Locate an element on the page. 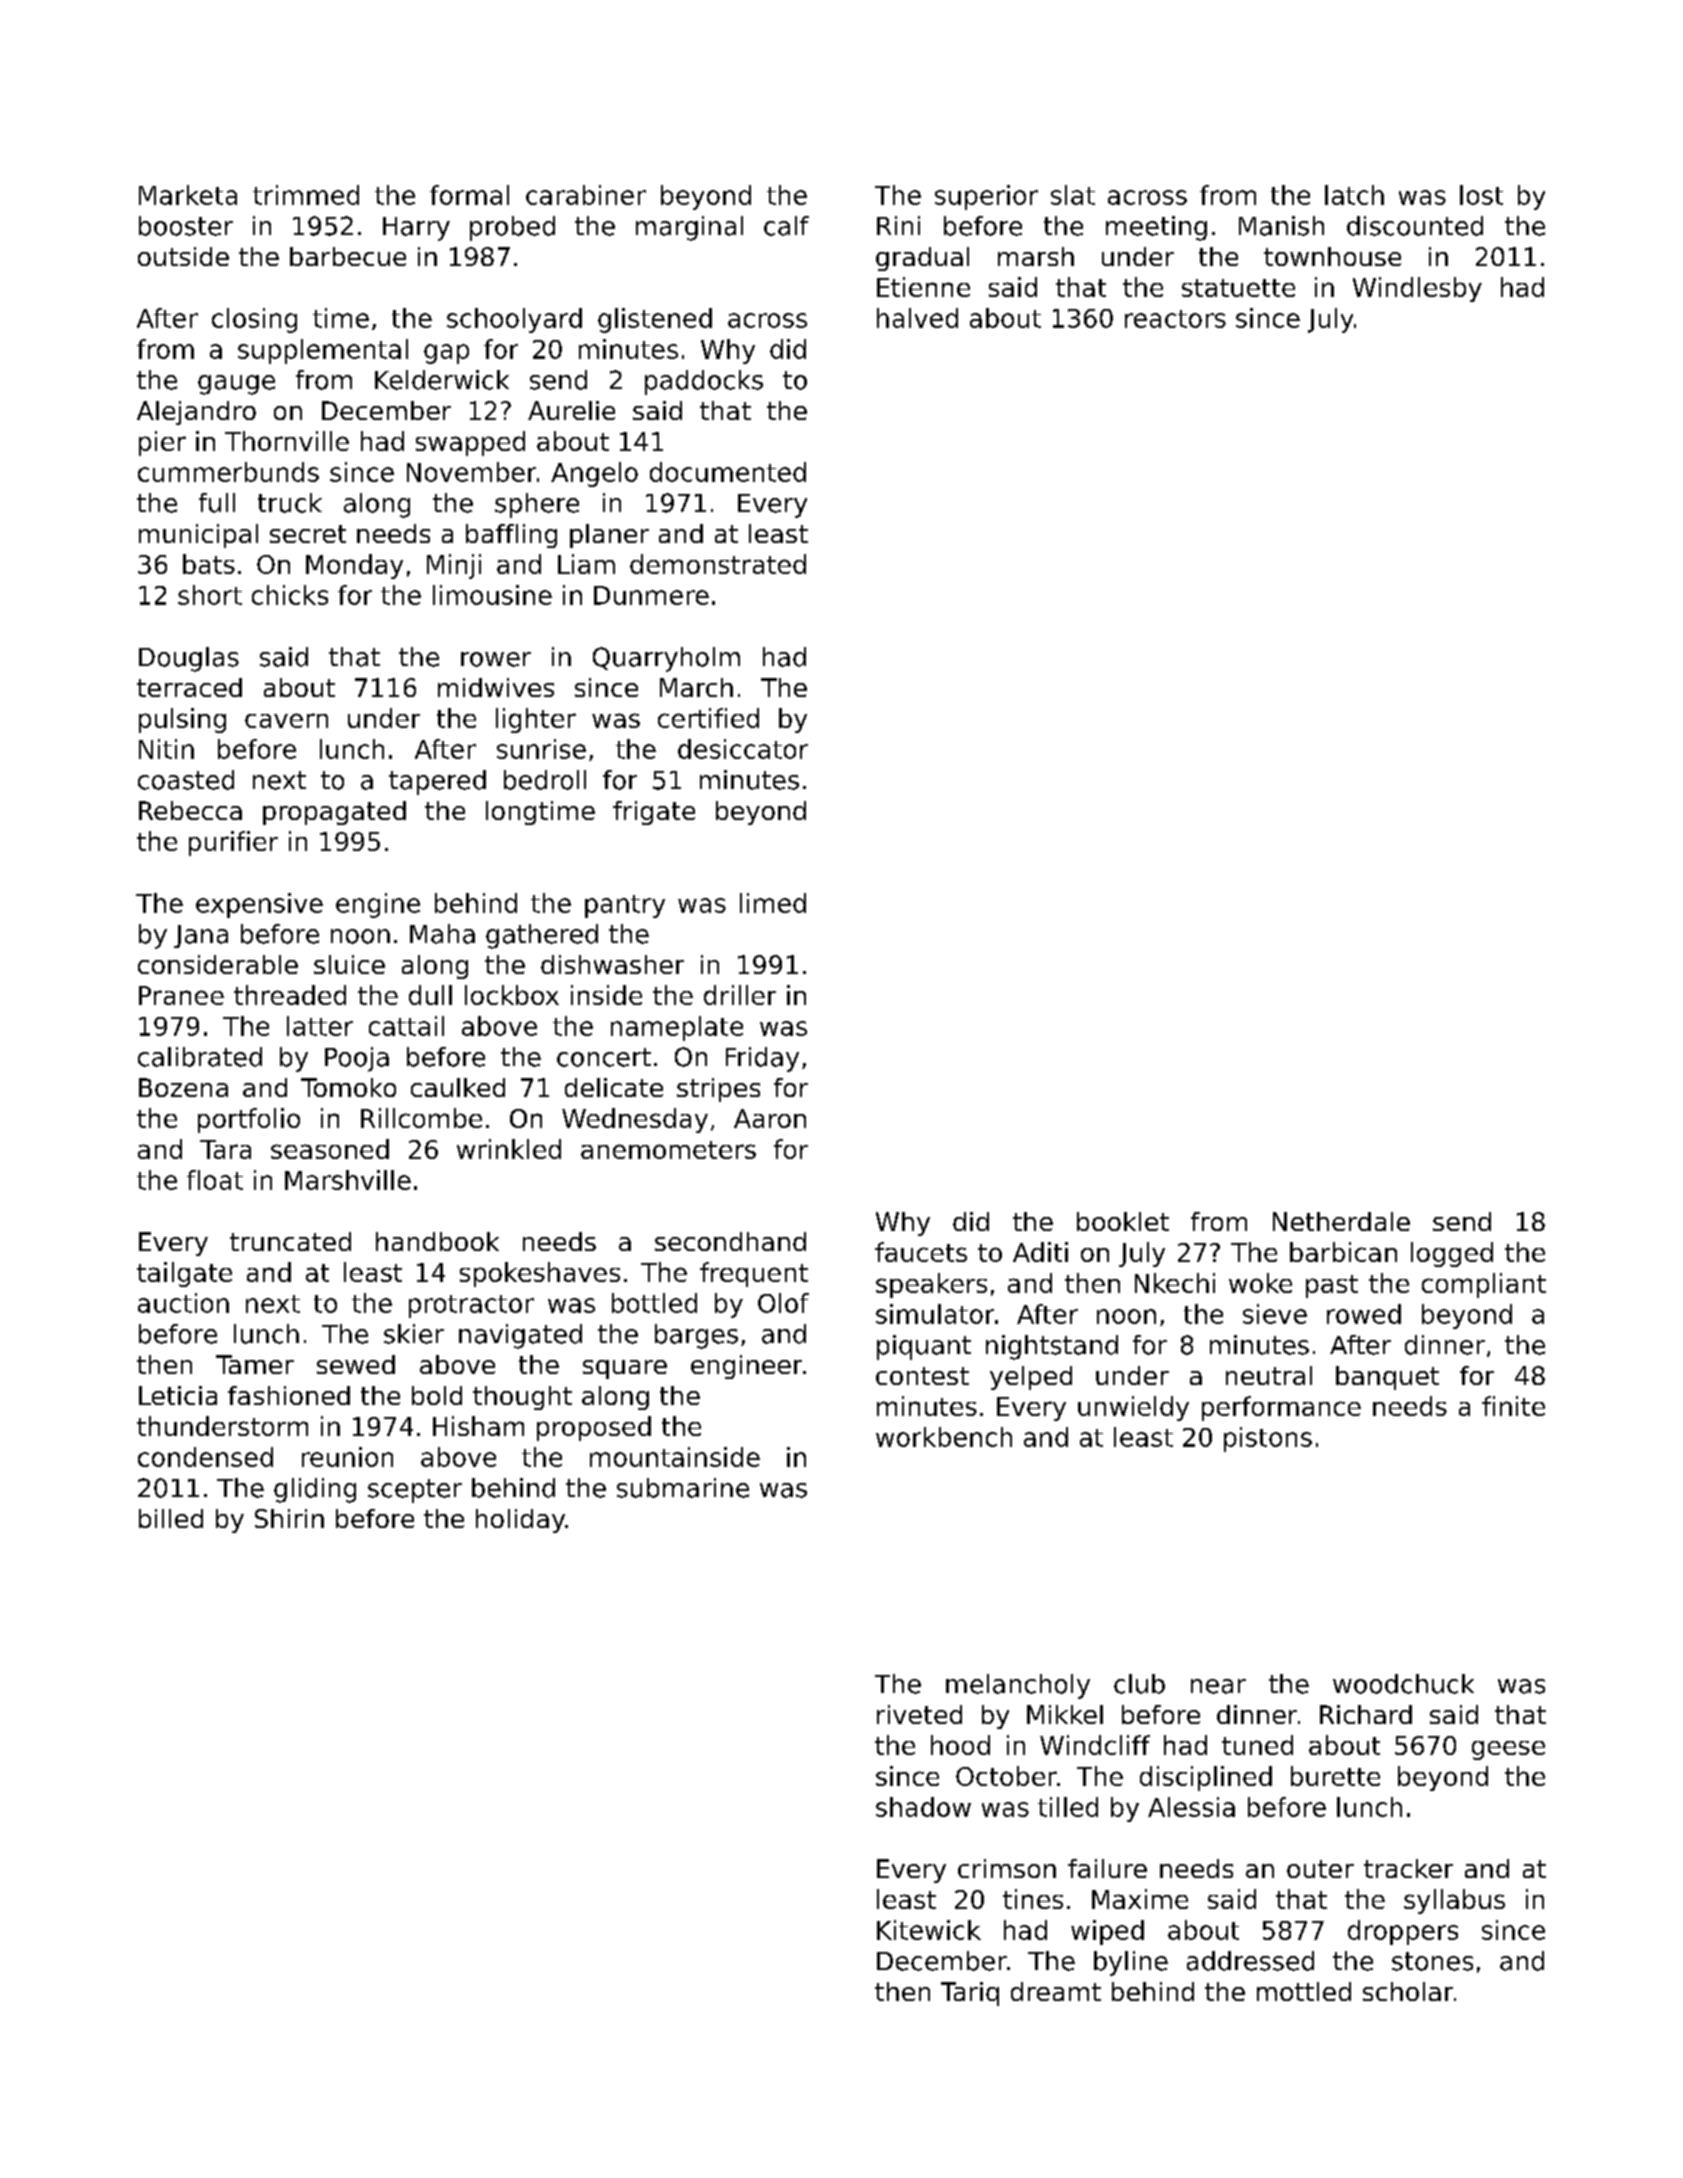 The height and width of the page is (2178, 1683). Richard is located at coordinates (1366, 1714).
